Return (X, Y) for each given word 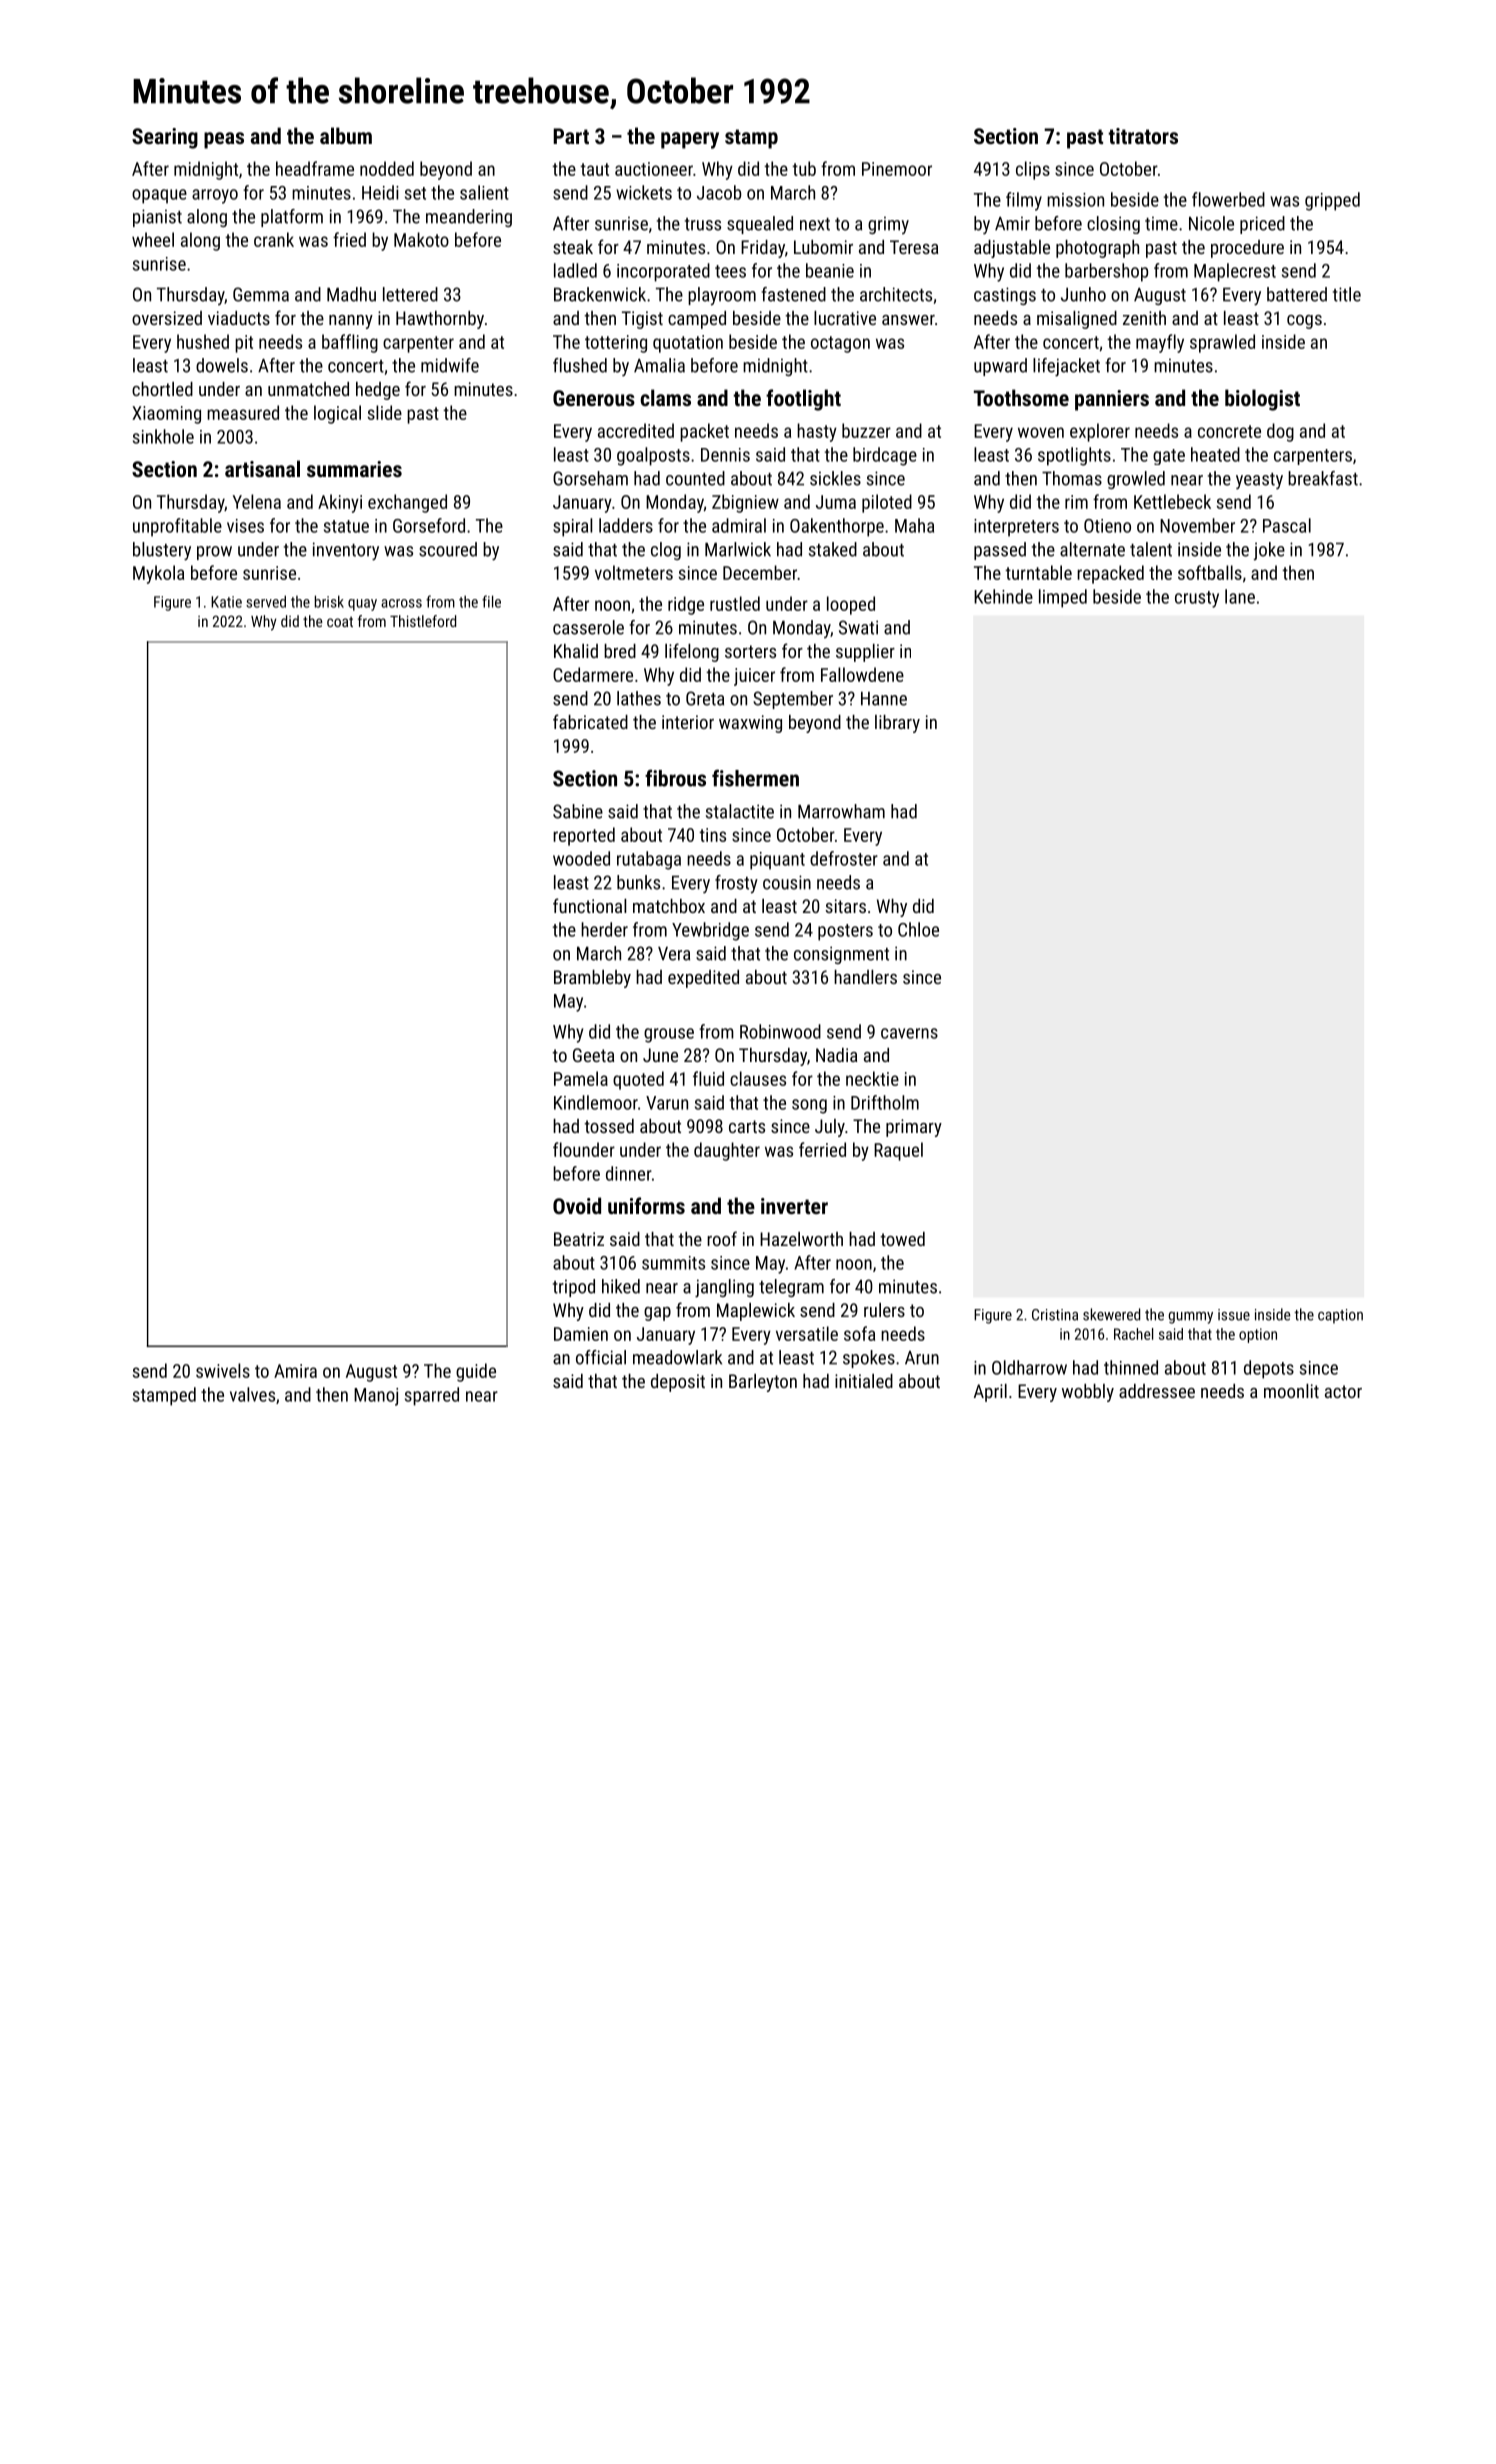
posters (845, 932)
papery (690, 140)
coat (340, 621)
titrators (1143, 136)
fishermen (755, 778)
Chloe (918, 929)
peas (224, 140)
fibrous (675, 778)
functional (589, 905)
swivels (223, 1370)
